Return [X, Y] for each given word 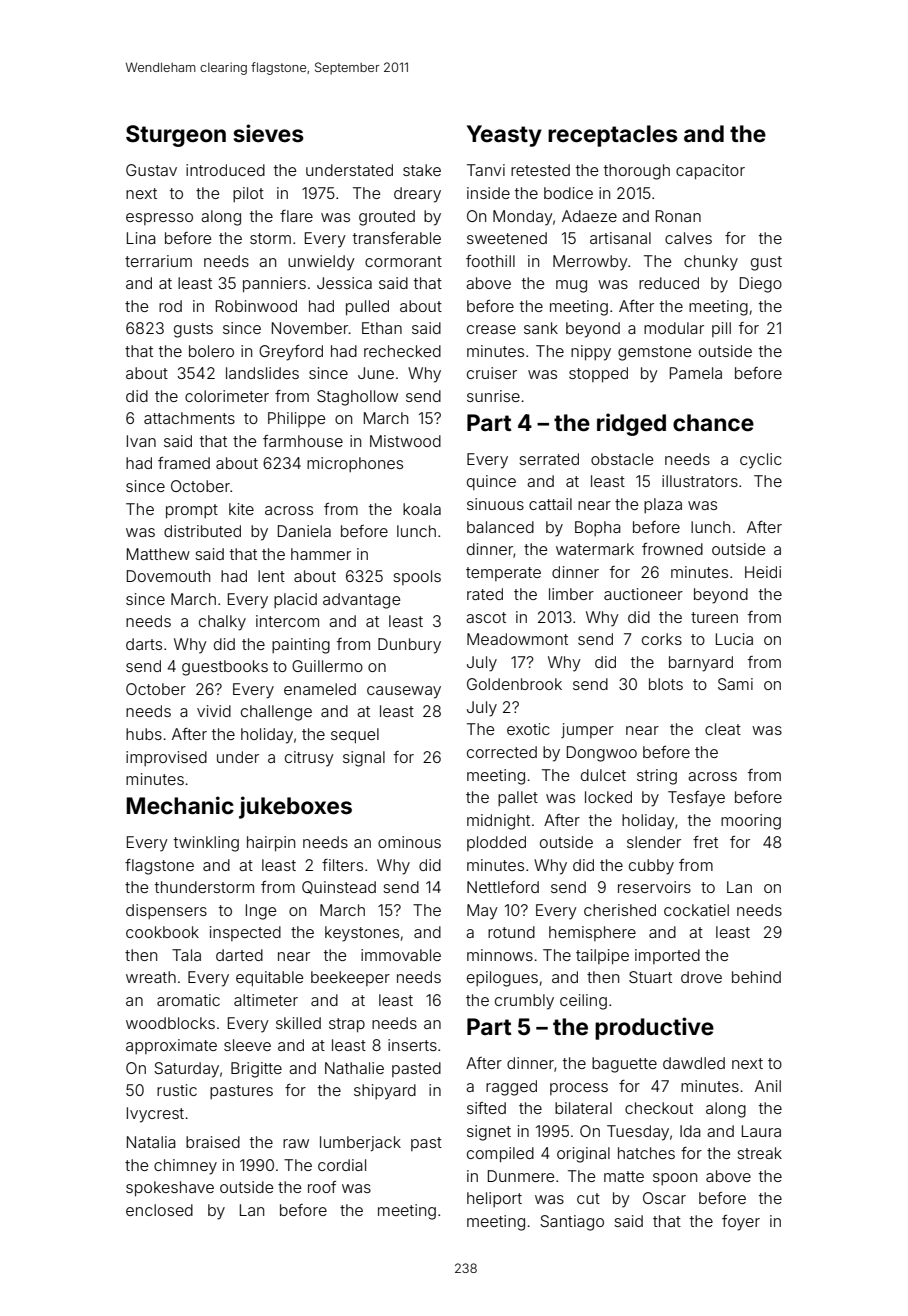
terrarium [158, 261]
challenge [276, 713]
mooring [751, 822]
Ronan [678, 216]
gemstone [654, 353]
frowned [672, 549]
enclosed [159, 1210]
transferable [397, 238]
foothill [490, 261]
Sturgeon [176, 136]
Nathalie [354, 1068]
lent [271, 576]
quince [491, 482]
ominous [409, 842]
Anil [768, 1086]
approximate [171, 1046]
